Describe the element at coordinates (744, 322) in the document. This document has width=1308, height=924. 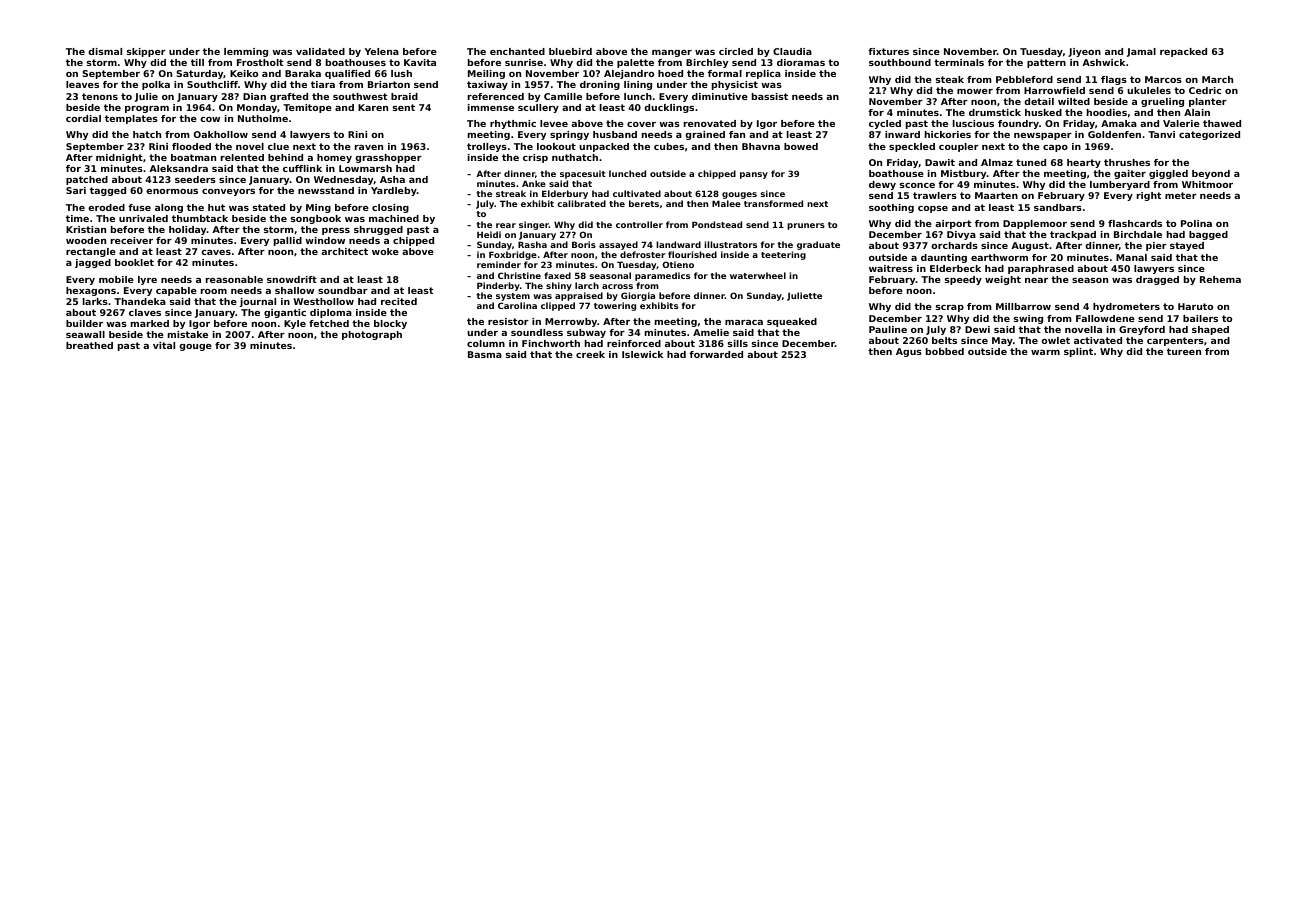
I see `maraca` at that location.
